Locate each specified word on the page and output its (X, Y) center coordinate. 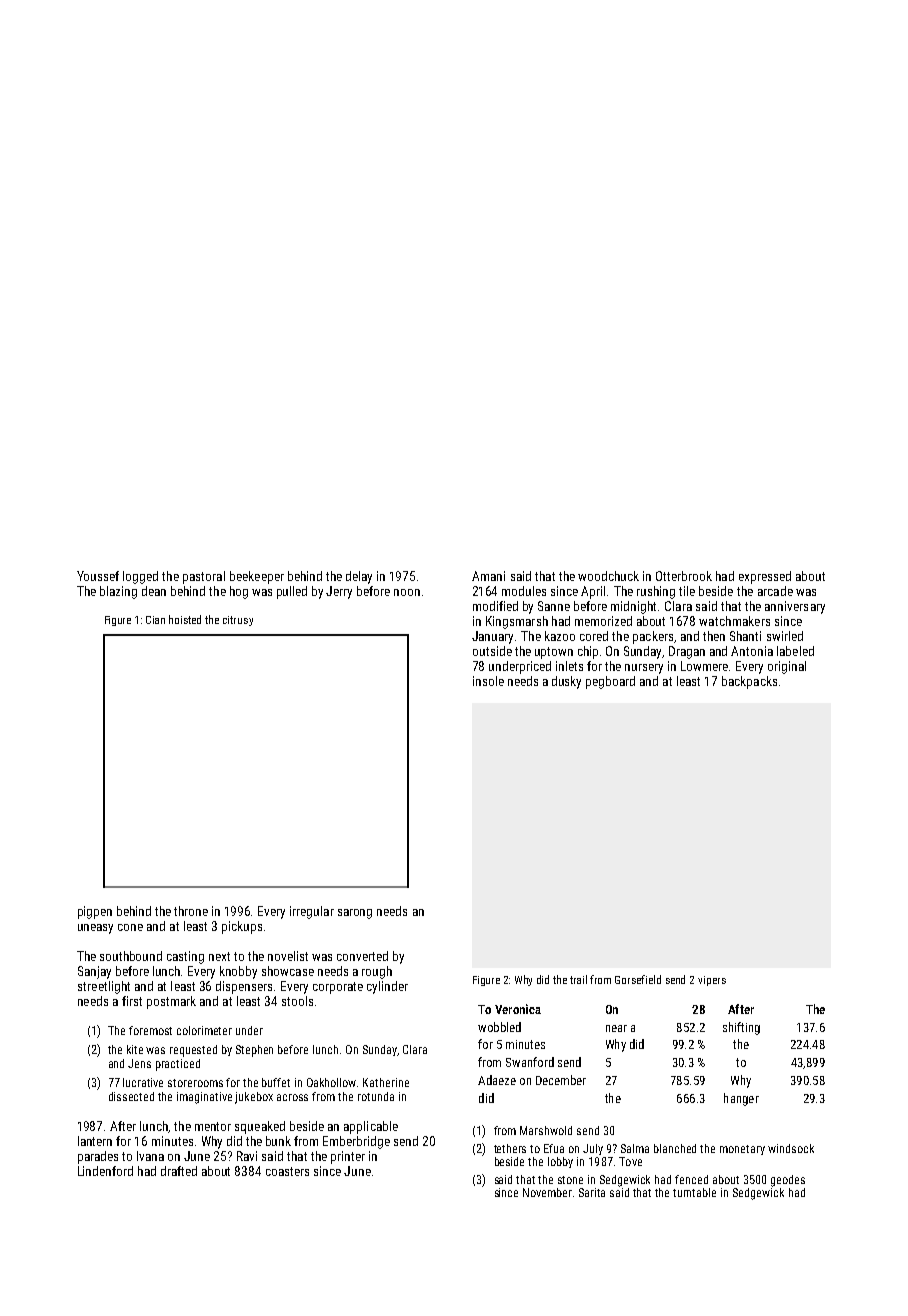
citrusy (238, 621)
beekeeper (257, 577)
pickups (242, 927)
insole (488, 681)
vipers (712, 981)
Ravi (247, 1156)
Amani (488, 576)
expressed (765, 577)
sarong (355, 914)
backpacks (749, 682)
